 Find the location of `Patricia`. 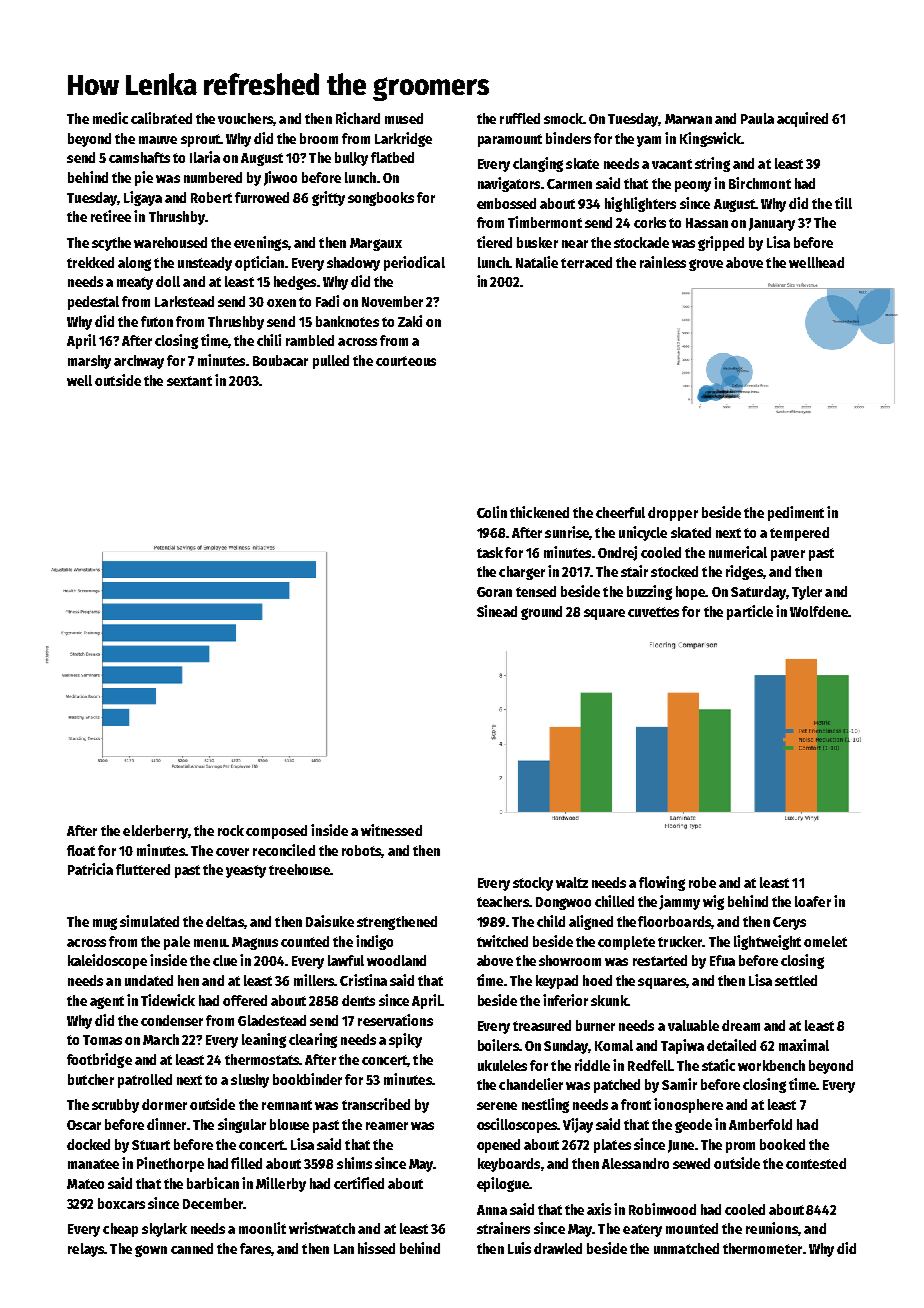

Patricia is located at coordinates (90, 869).
